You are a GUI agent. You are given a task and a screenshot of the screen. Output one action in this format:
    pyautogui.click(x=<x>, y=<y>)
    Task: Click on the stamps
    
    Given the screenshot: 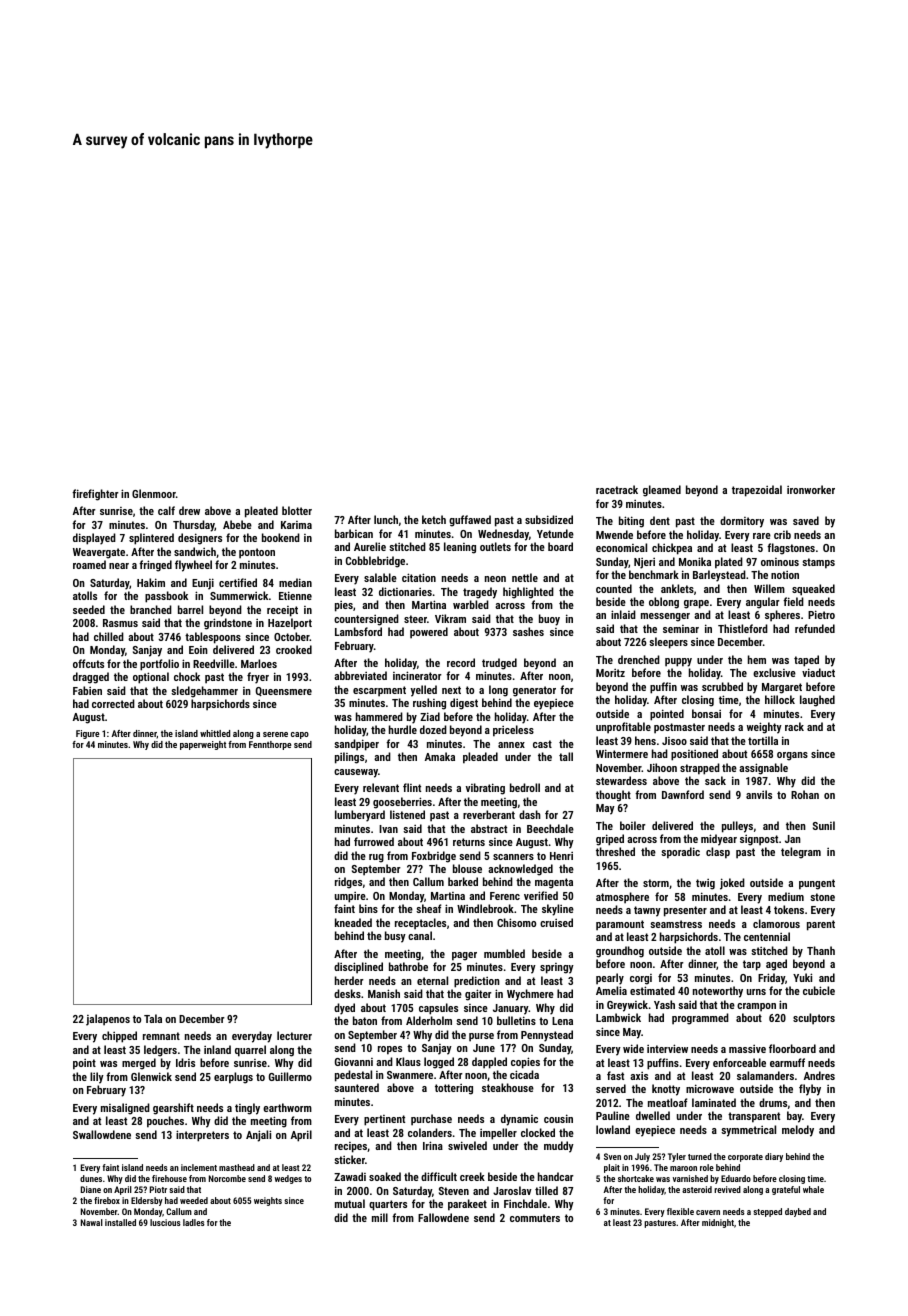 What is the action you would take?
    pyautogui.click(x=818, y=563)
